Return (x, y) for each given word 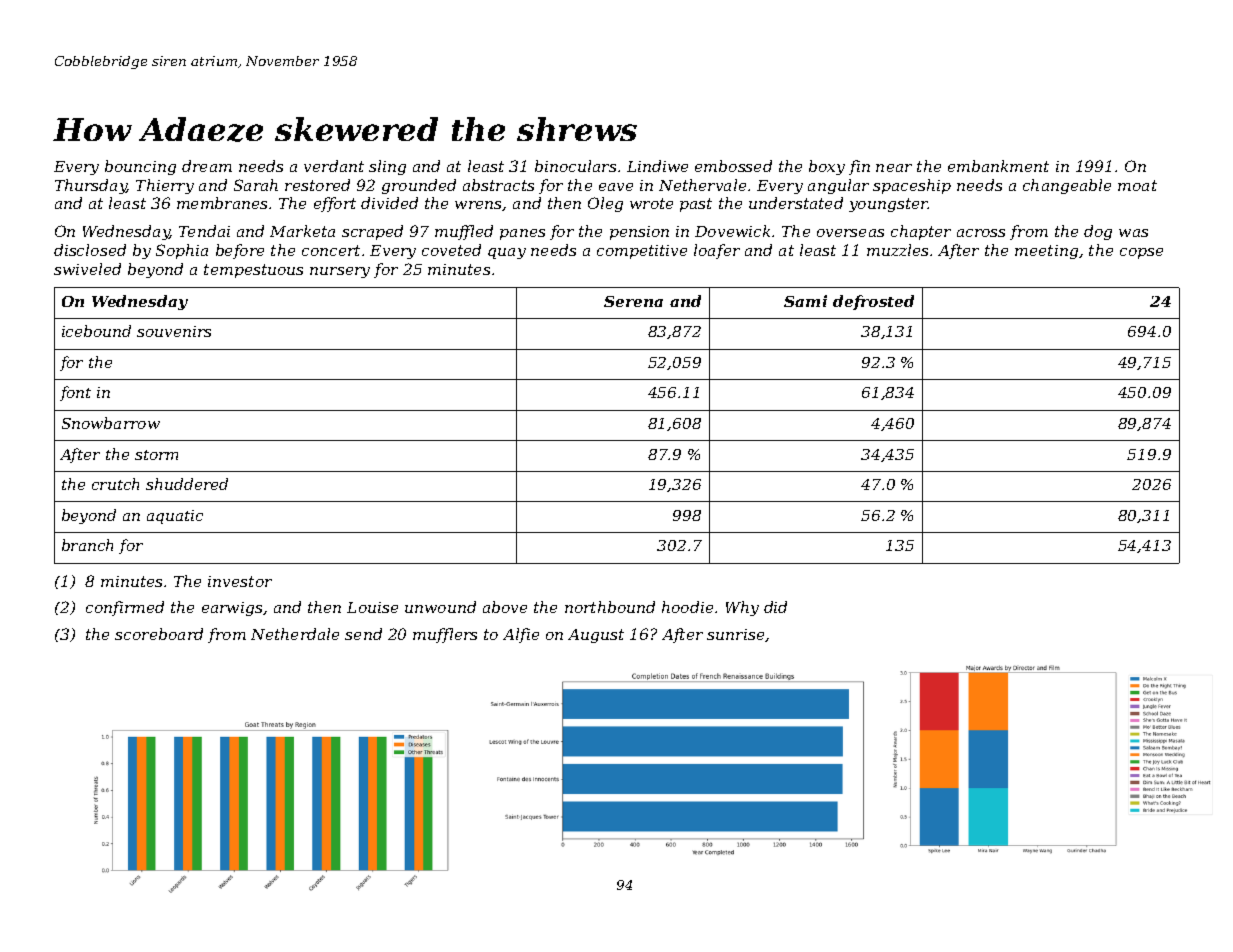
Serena (633, 301)
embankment (998, 166)
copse (1141, 253)
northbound (610, 607)
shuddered (187, 484)
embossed (733, 166)
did (775, 607)
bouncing (140, 167)
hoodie (687, 607)
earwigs (232, 609)
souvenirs (174, 331)
